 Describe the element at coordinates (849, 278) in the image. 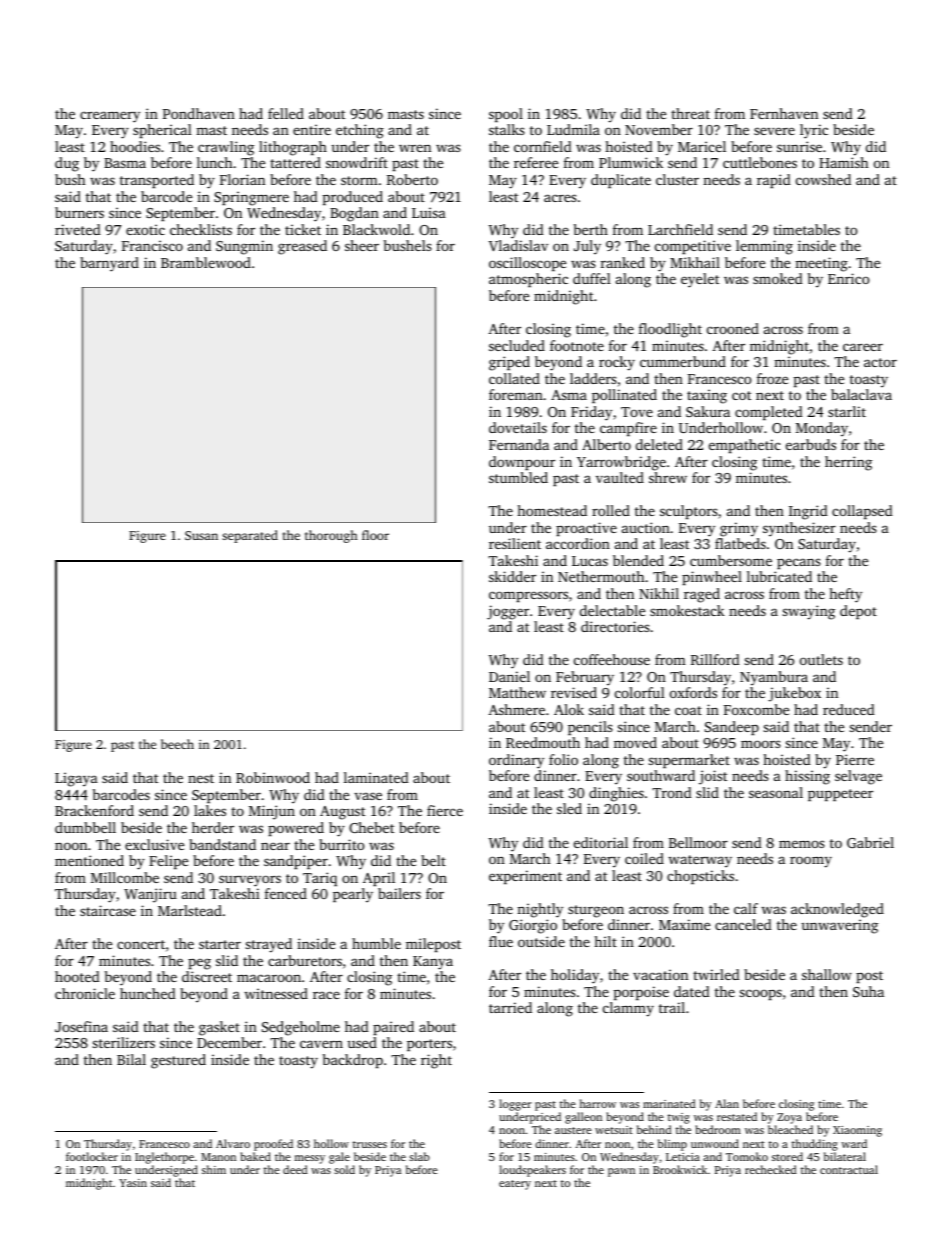

I see `Enrico` at that location.
